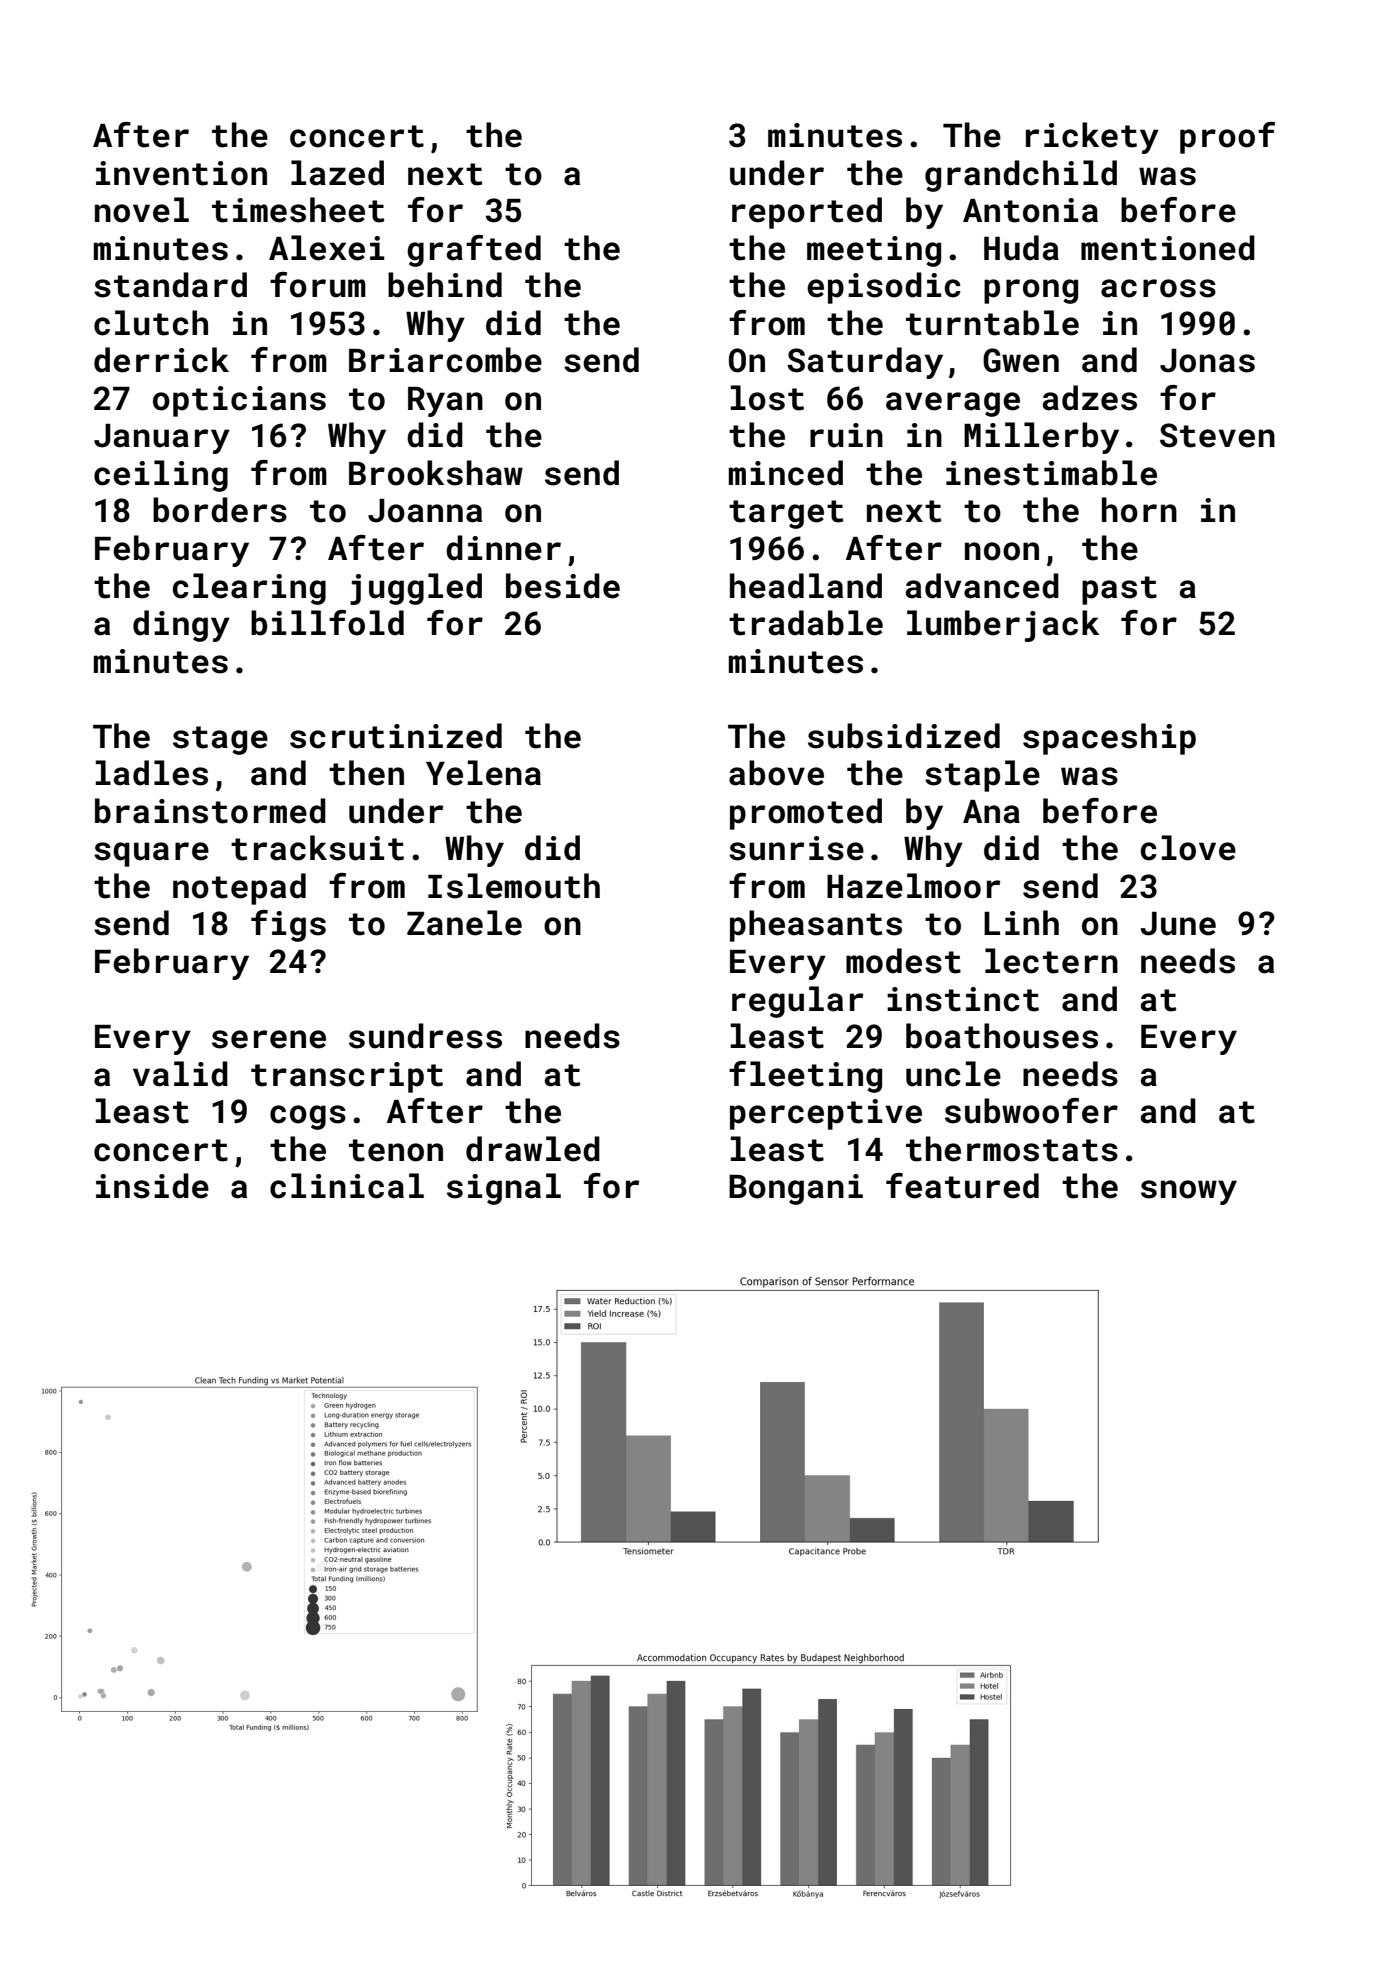 The image size is (1386, 1969). Describe the element at coordinates (1109, 739) in the screenshot. I see `spaceship` at that location.
